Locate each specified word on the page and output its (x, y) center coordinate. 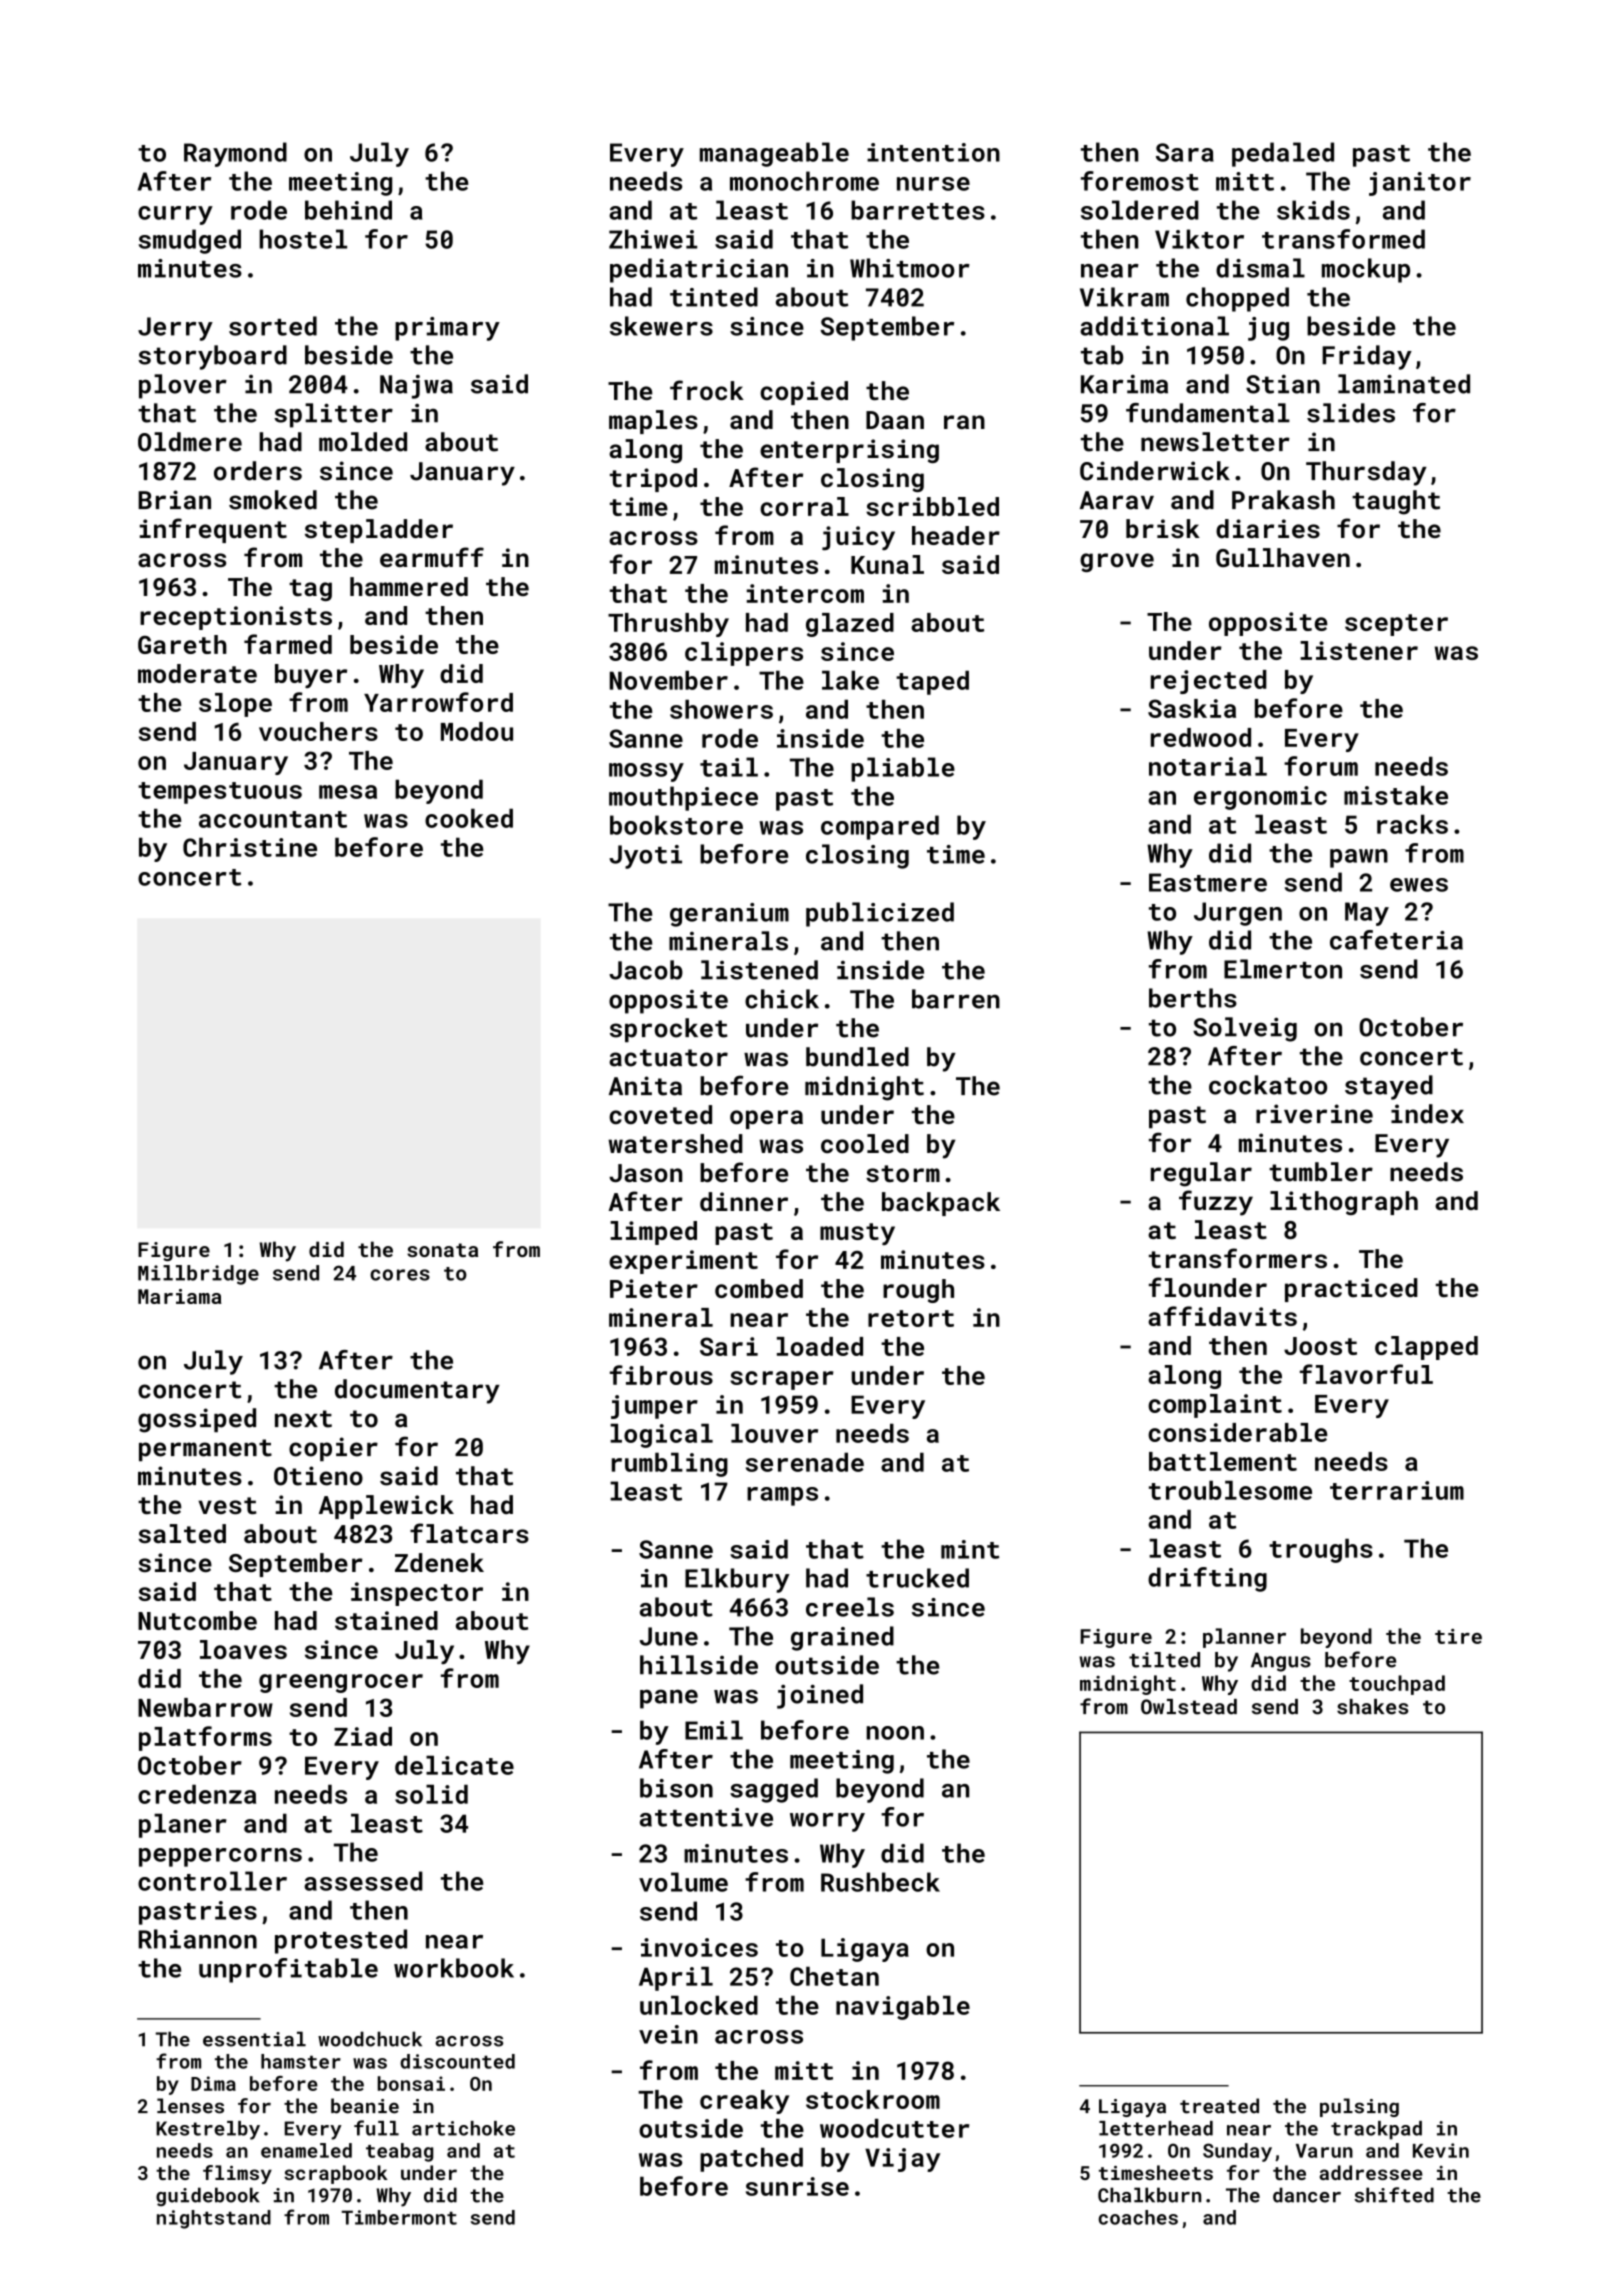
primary (447, 329)
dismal (1260, 268)
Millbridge (198, 1275)
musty (857, 1234)
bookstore (676, 825)
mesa (348, 792)
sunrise (797, 2186)
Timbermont (399, 2217)
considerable (1237, 1432)
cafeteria (1396, 940)
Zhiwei (653, 239)
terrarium (1397, 1490)
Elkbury (737, 1580)
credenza (197, 1794)
